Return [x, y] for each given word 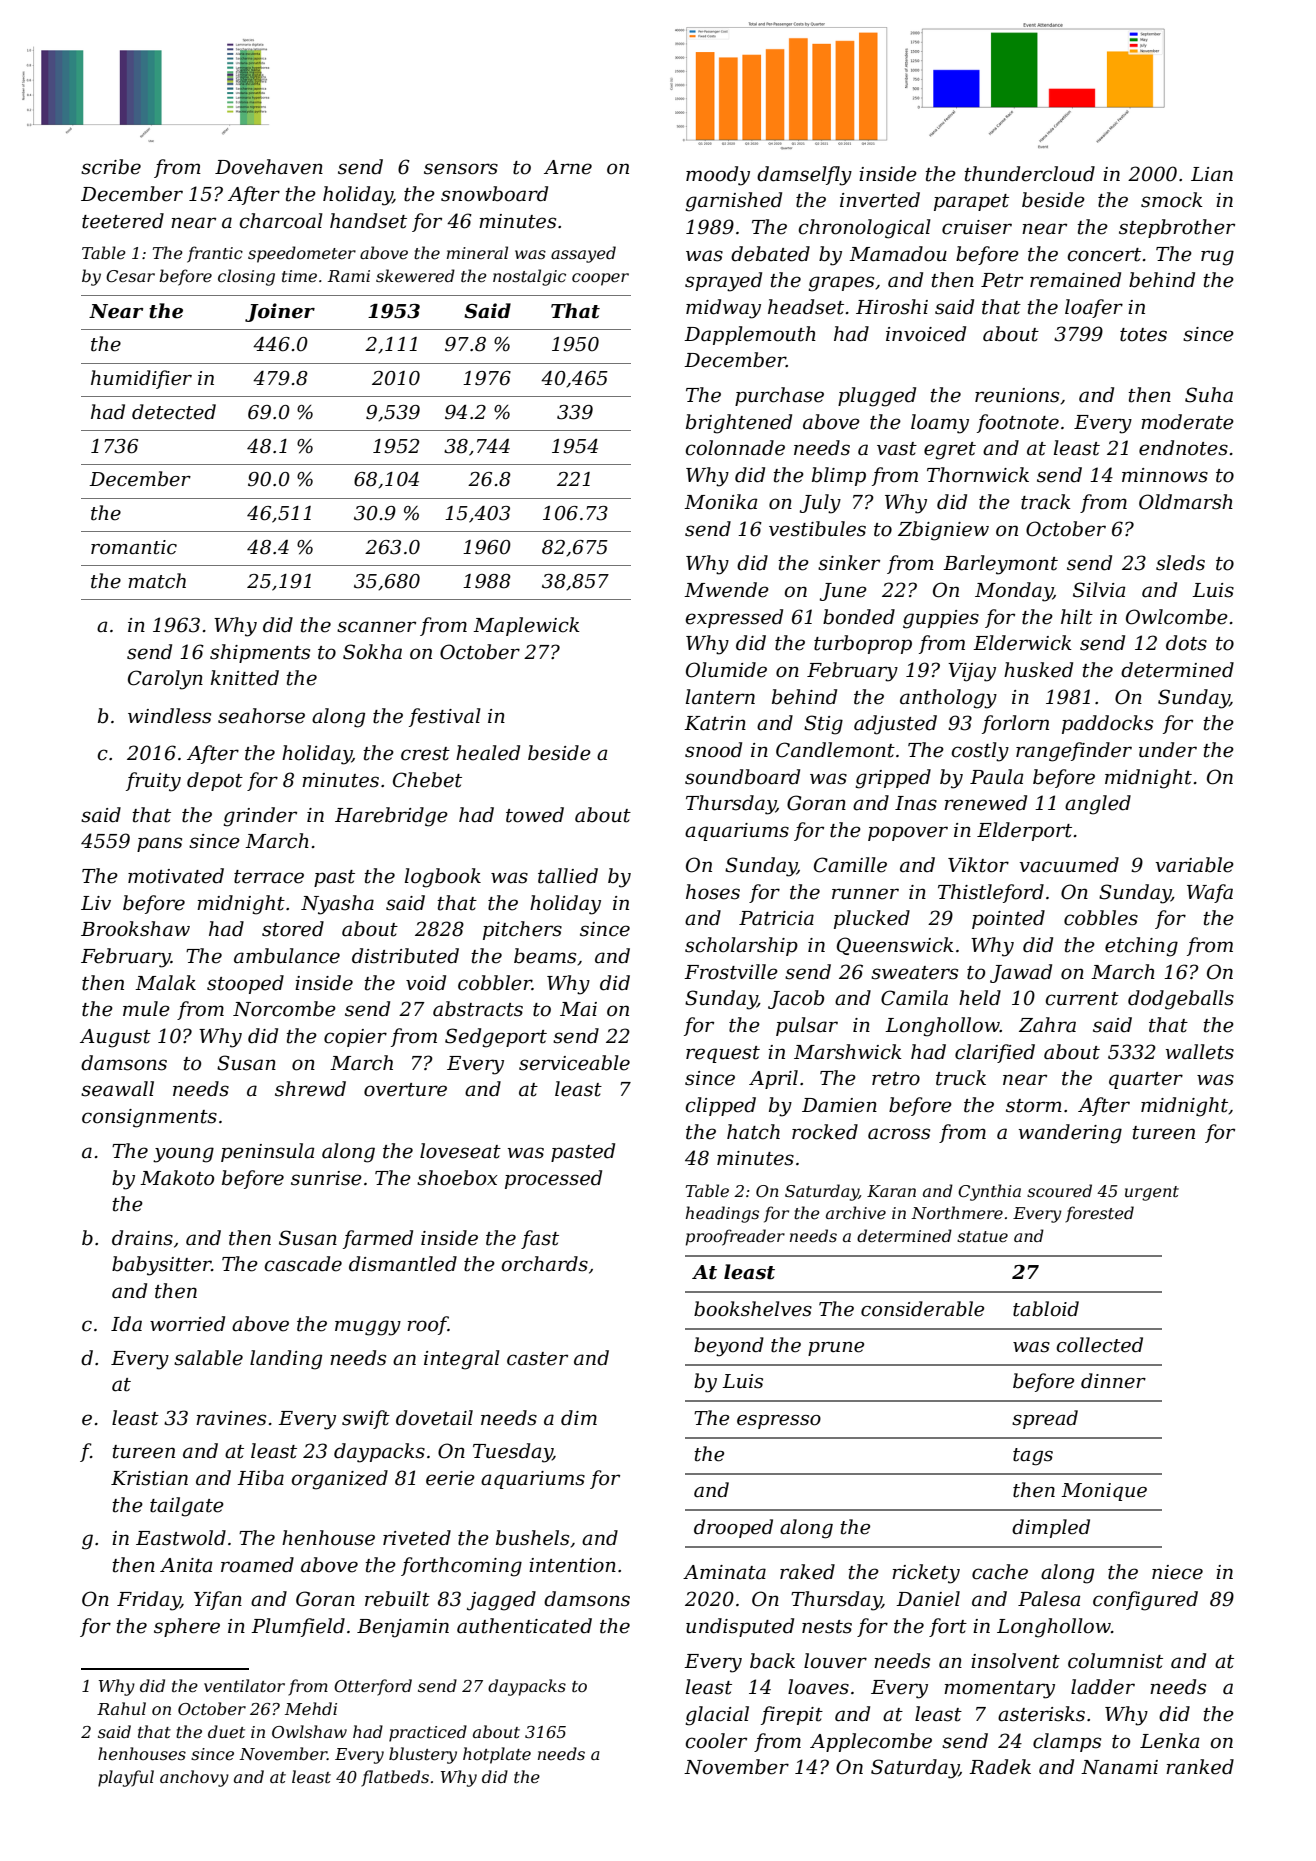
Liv [96, 903]
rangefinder [1074, 752]
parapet [971, 202]
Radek [1000, 1767]
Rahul [121, 1708]
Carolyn [165, 680]
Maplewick [526, 626]
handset [368, 221]
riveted [417, 1538]
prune [836, 1349]
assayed [583, 254]
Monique [1104, 1492]
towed [535, 815]
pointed [1008, 919]
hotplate [497, 1755]
